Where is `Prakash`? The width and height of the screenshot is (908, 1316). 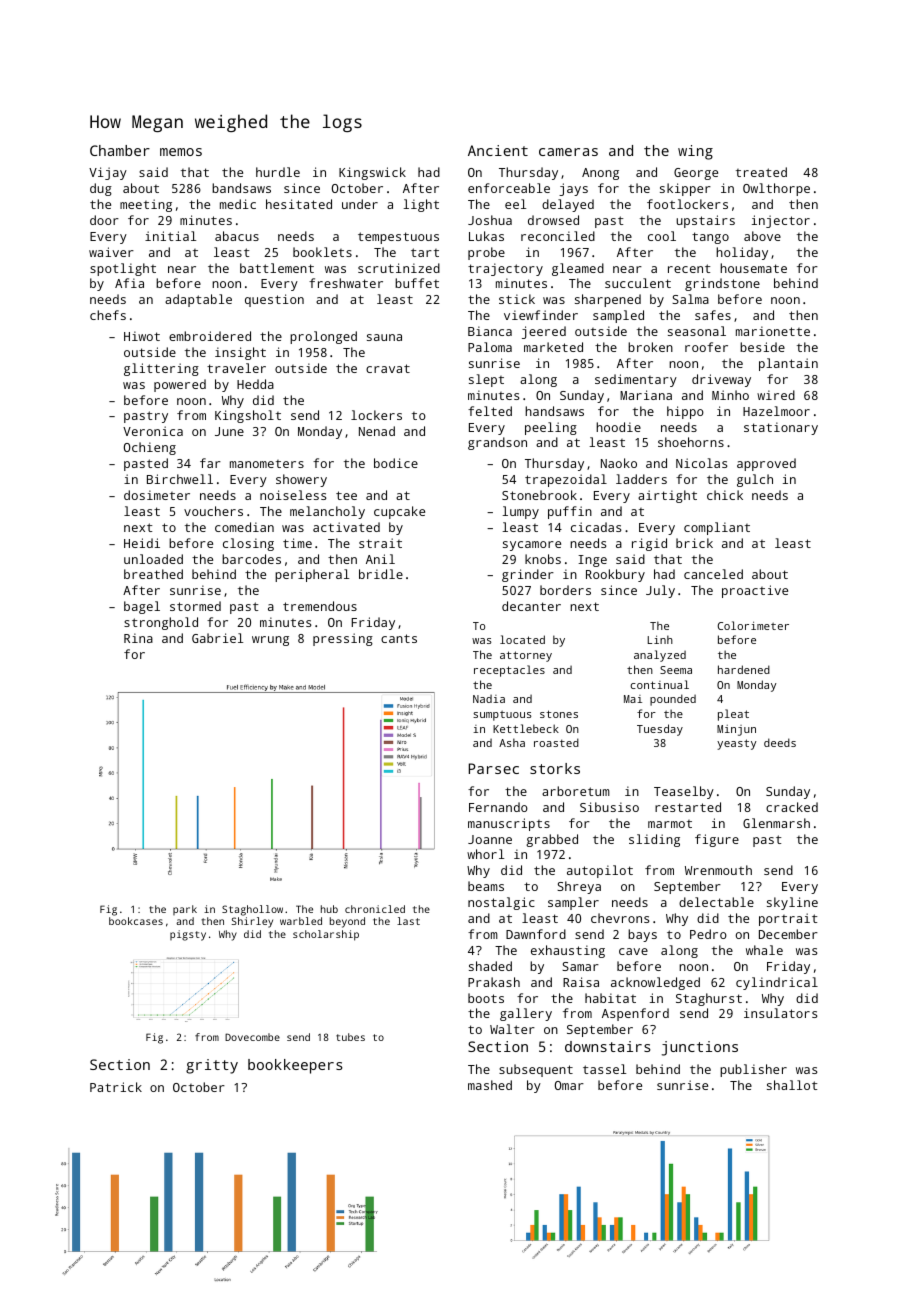 Prakash is located at coordinates (494, 982).
